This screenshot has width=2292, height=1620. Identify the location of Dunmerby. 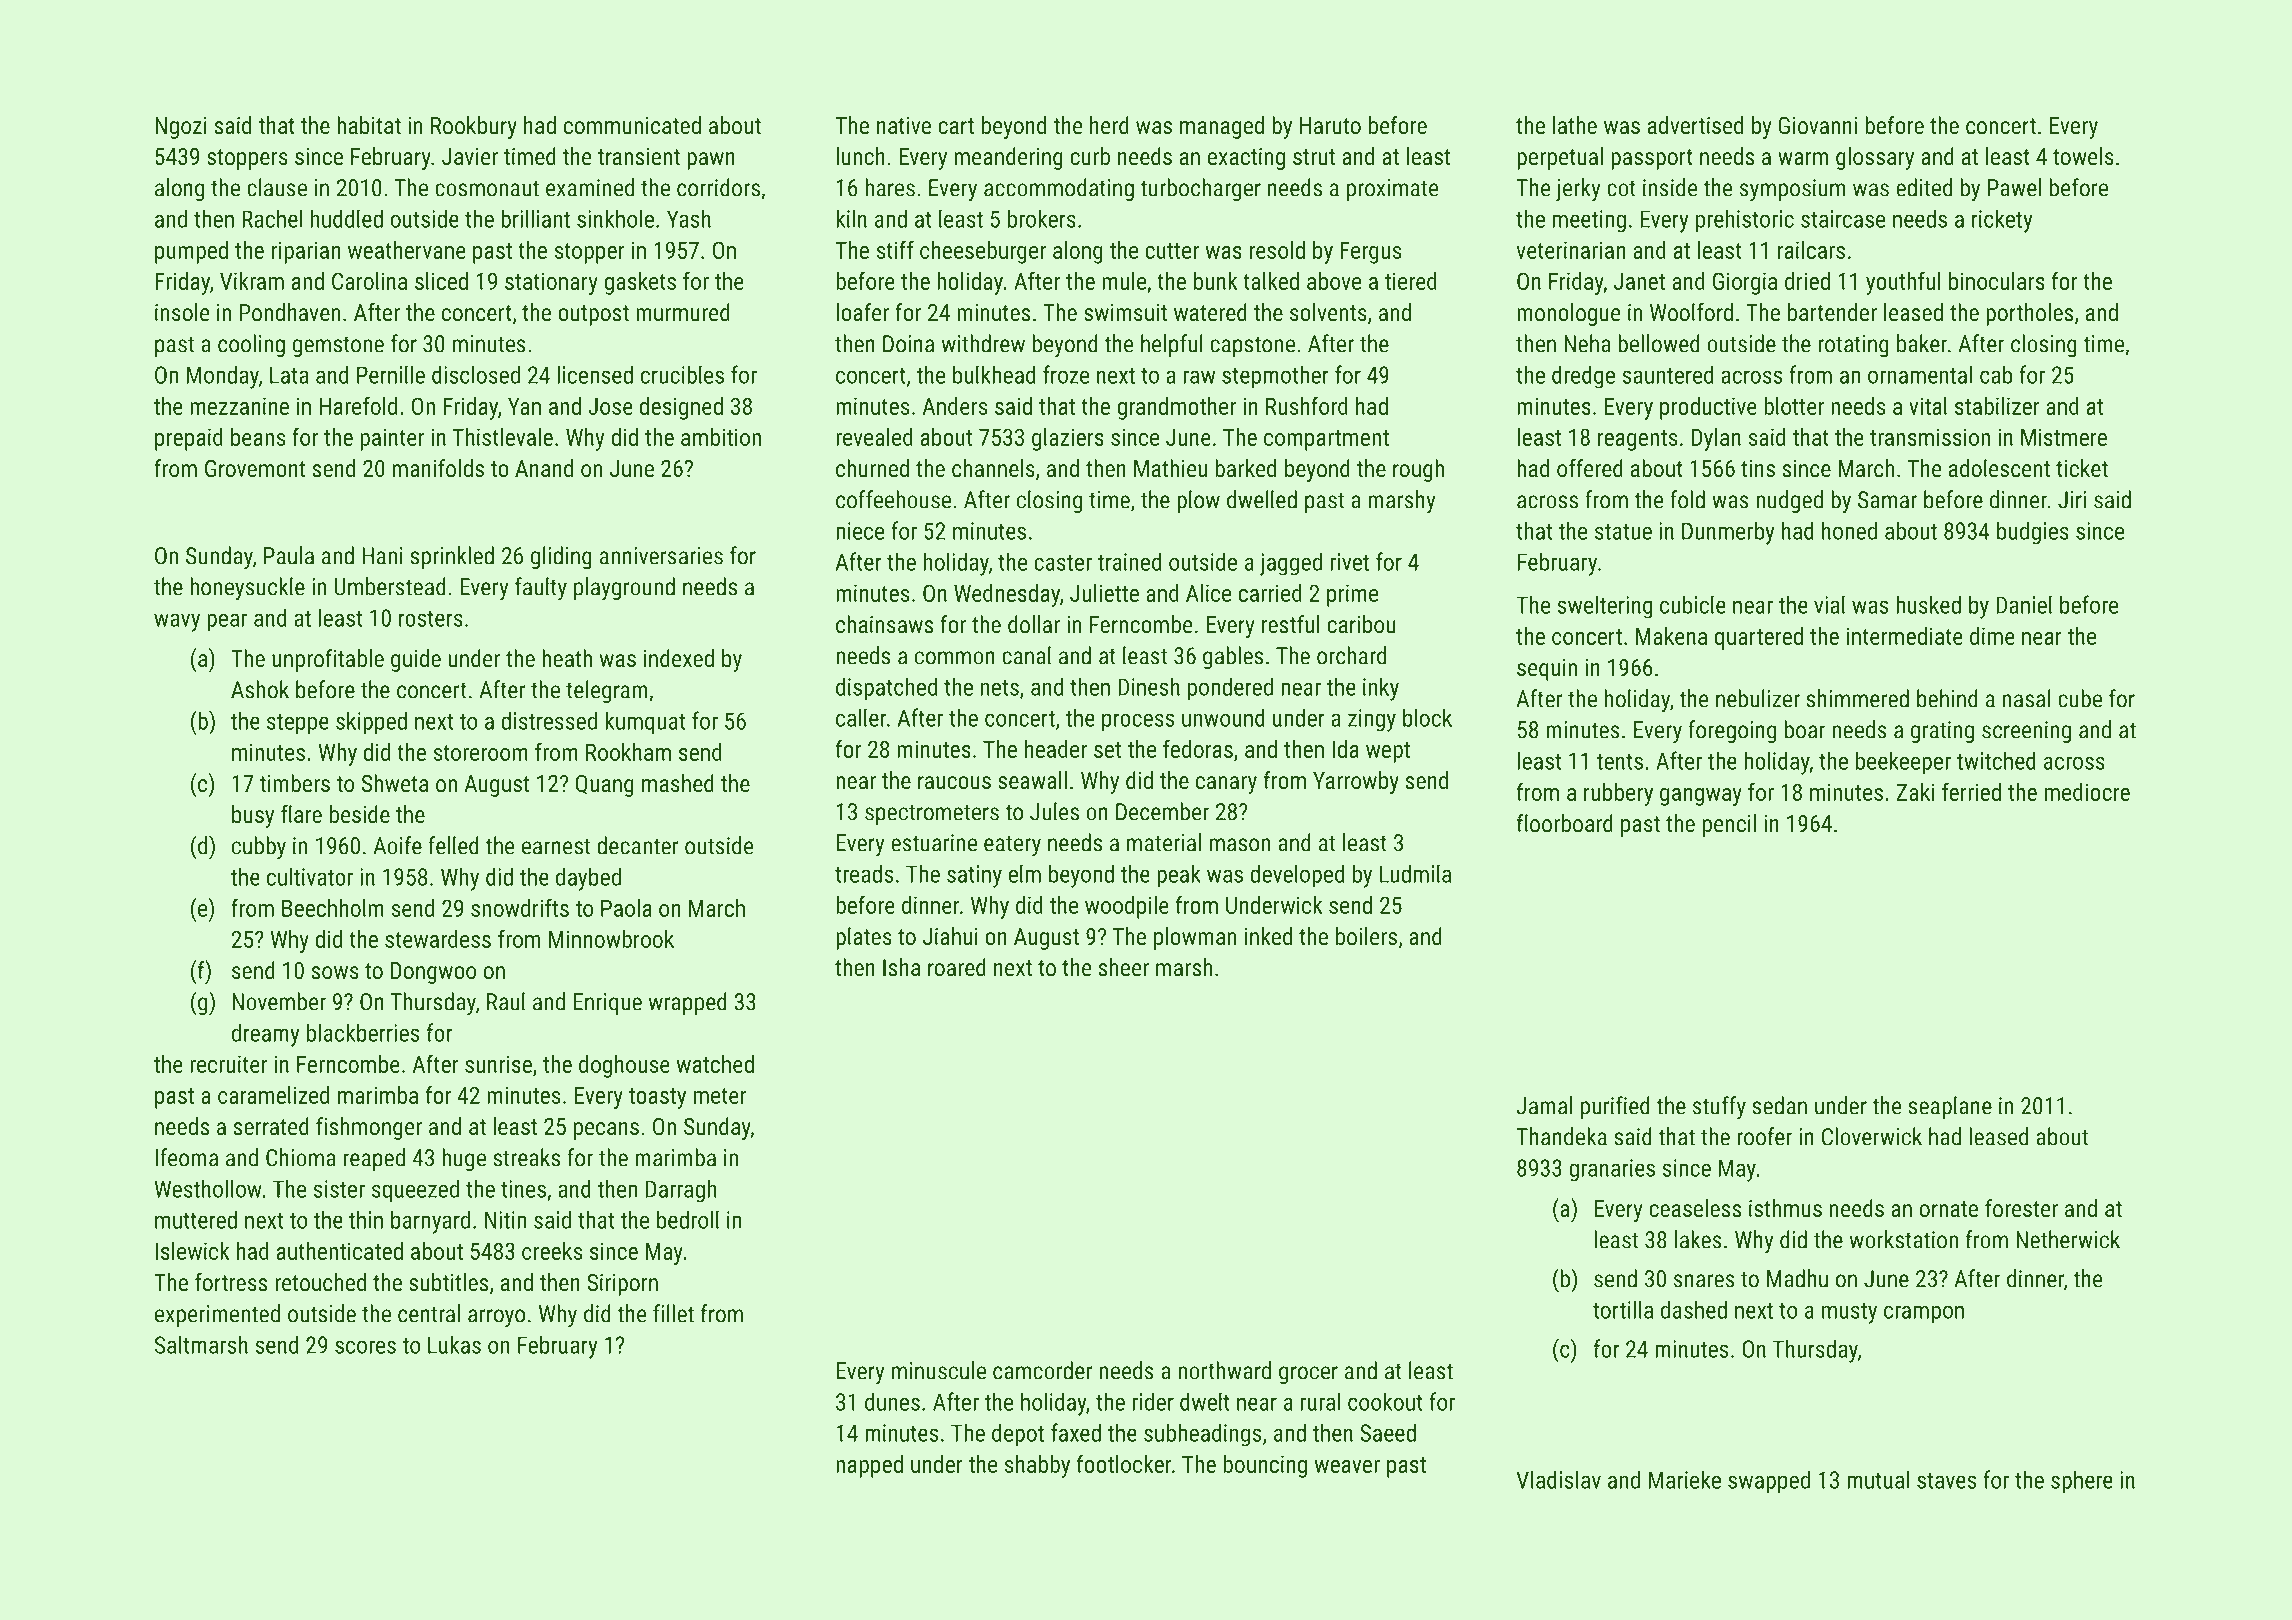
(1728, 533).
